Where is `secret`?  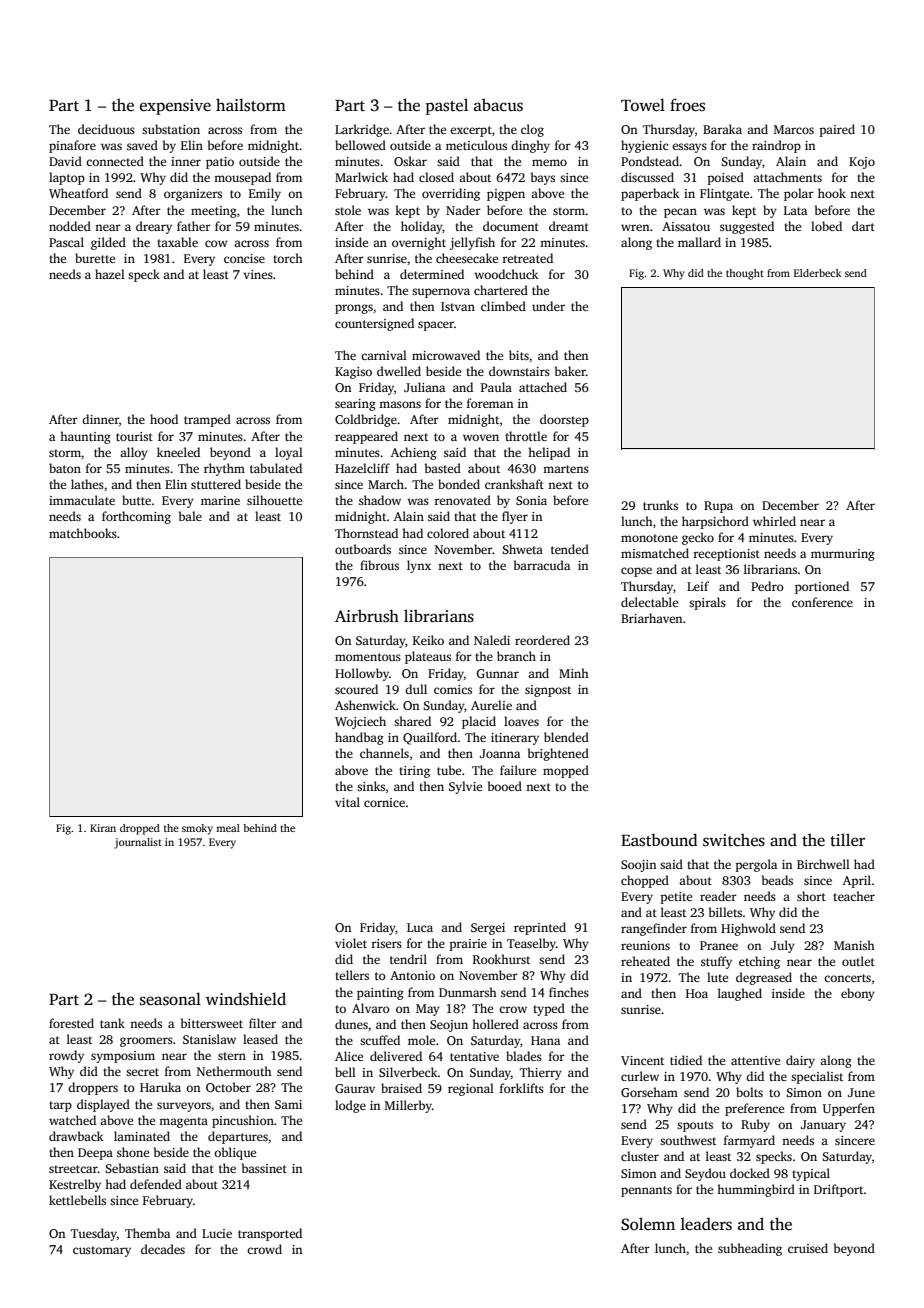
secret is located at coordinates (142, 1072).
